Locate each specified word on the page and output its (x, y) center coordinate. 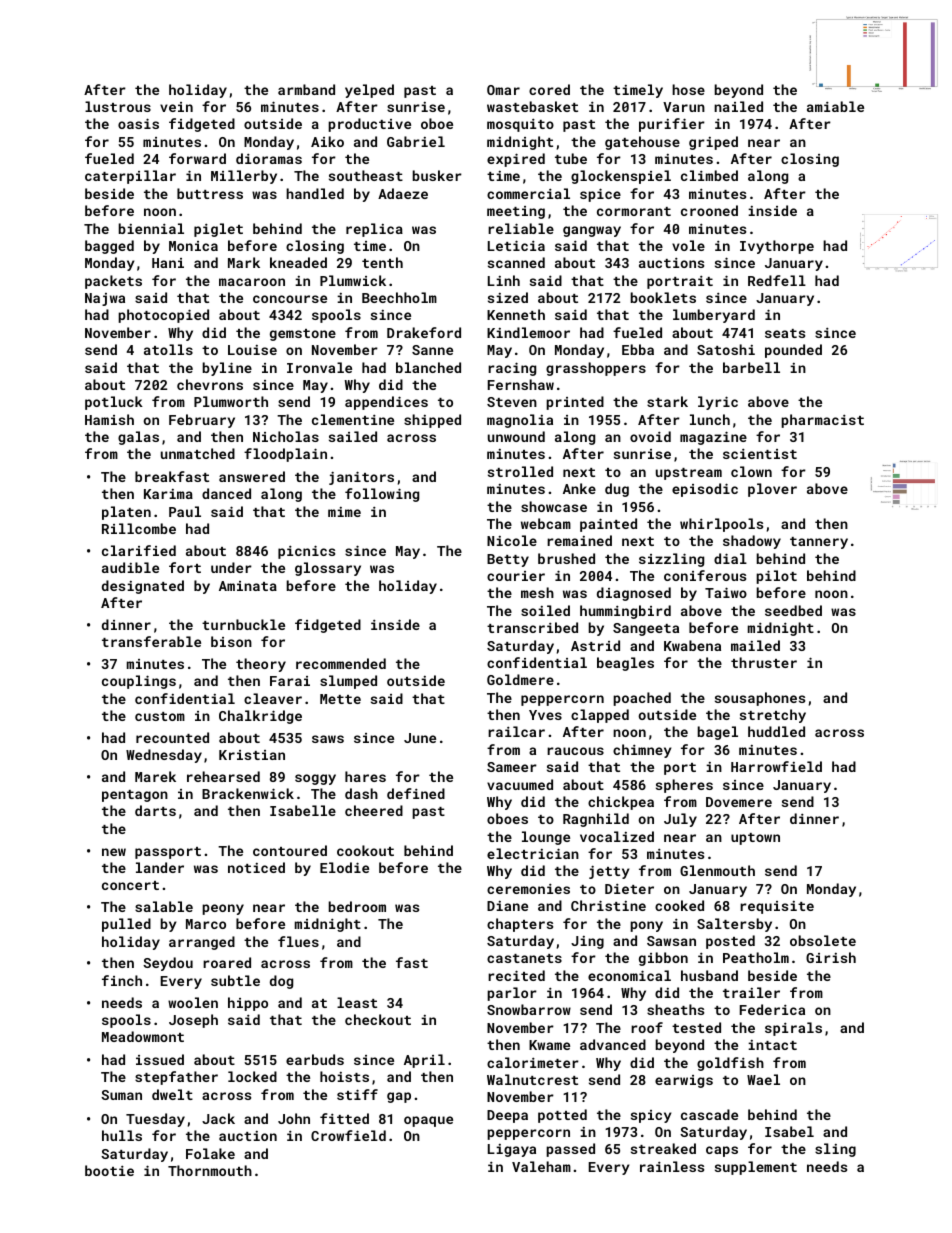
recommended (341, 663)
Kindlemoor (528, 332)
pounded (793, 351)
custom (160, 716)
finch (122, 980)
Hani (168, 263)
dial (730, 558)
